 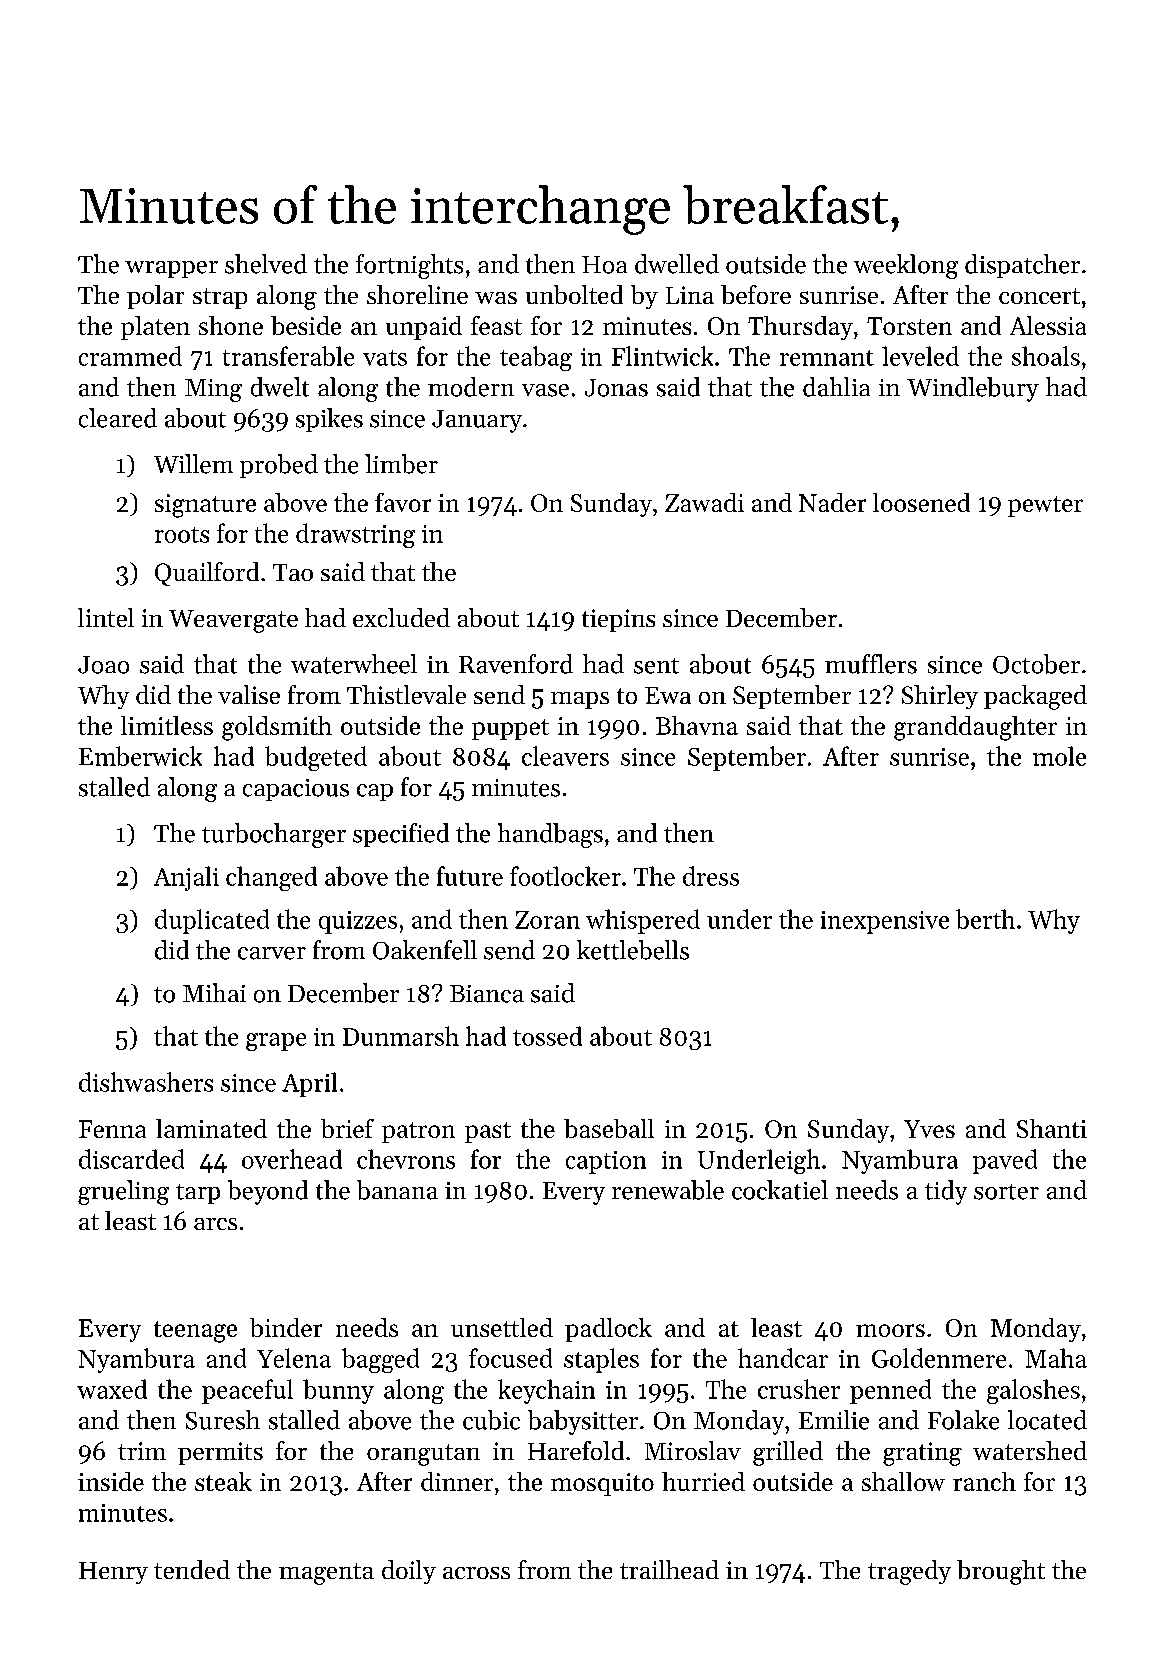 What do you see at coordinates (266, 264) in the document?
I see `shelved` at bounding box center [266, 264].
